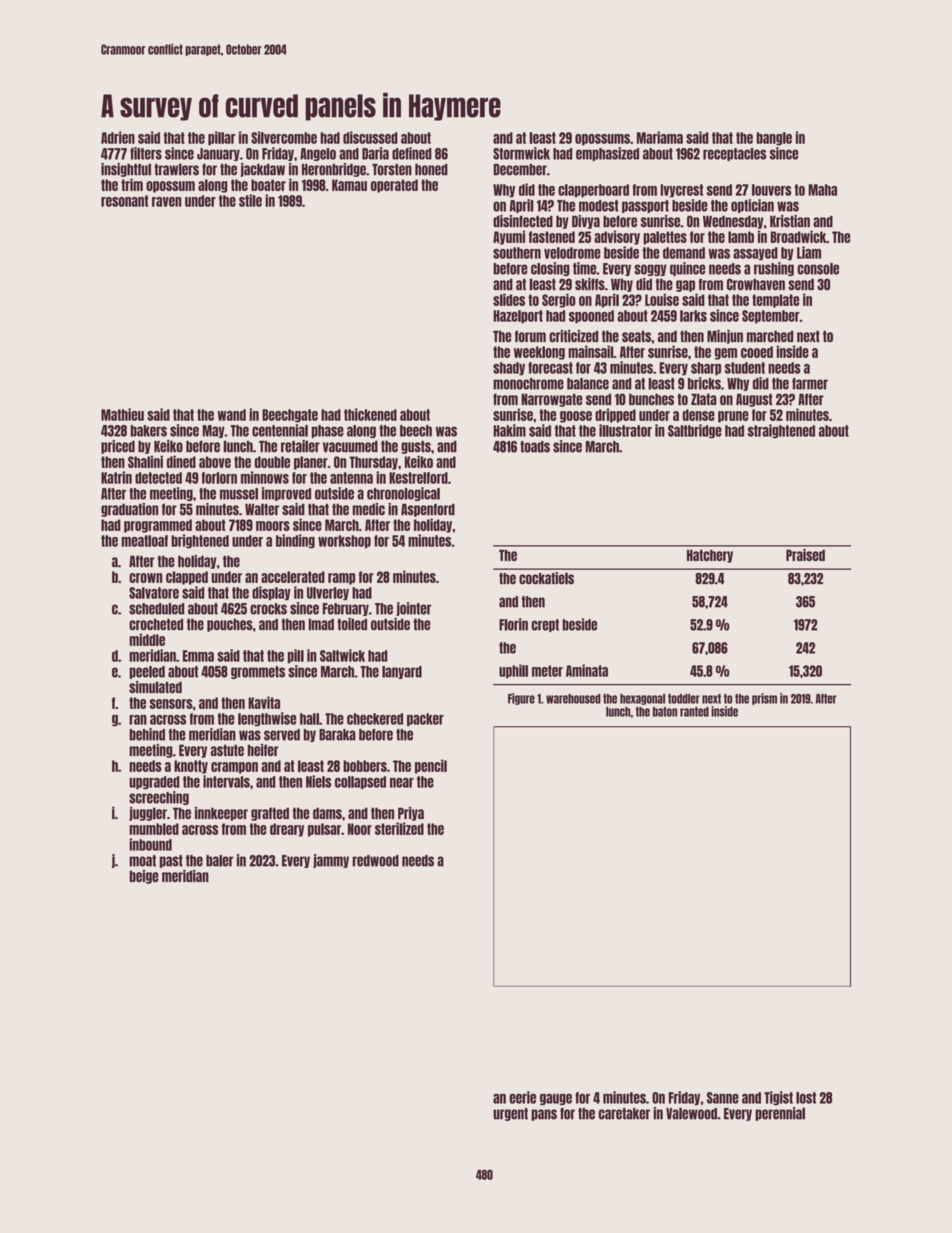 The image size is (952, 1233). Describe the element at coordinates (144, 877) in the screenshot. I see `beige` at that location.
